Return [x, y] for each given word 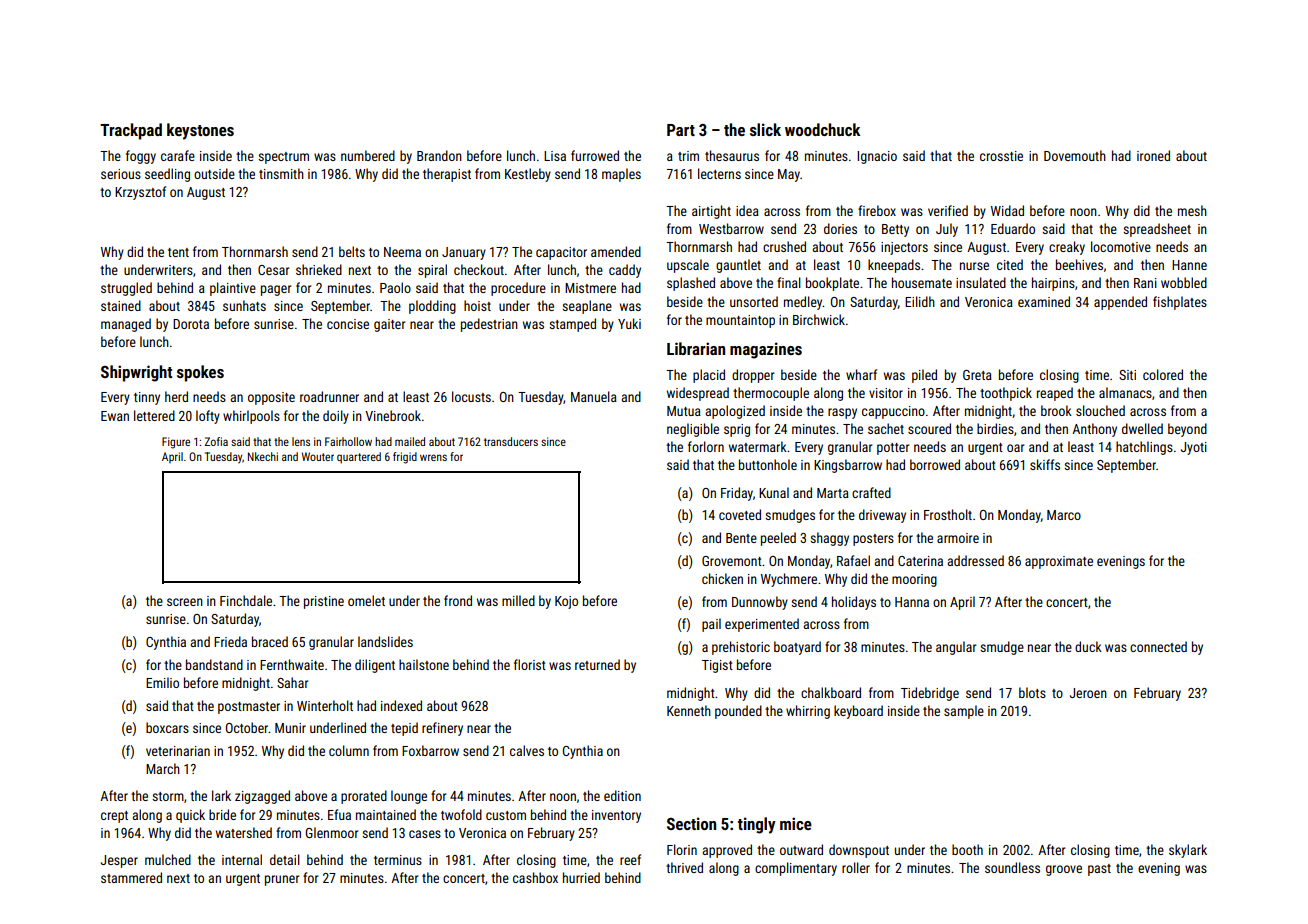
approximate [1059, 562]
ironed [1153, 155]
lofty [208, 417]
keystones [200, 131]
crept [114, 817]
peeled [778, 539]
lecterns [719, 173]
